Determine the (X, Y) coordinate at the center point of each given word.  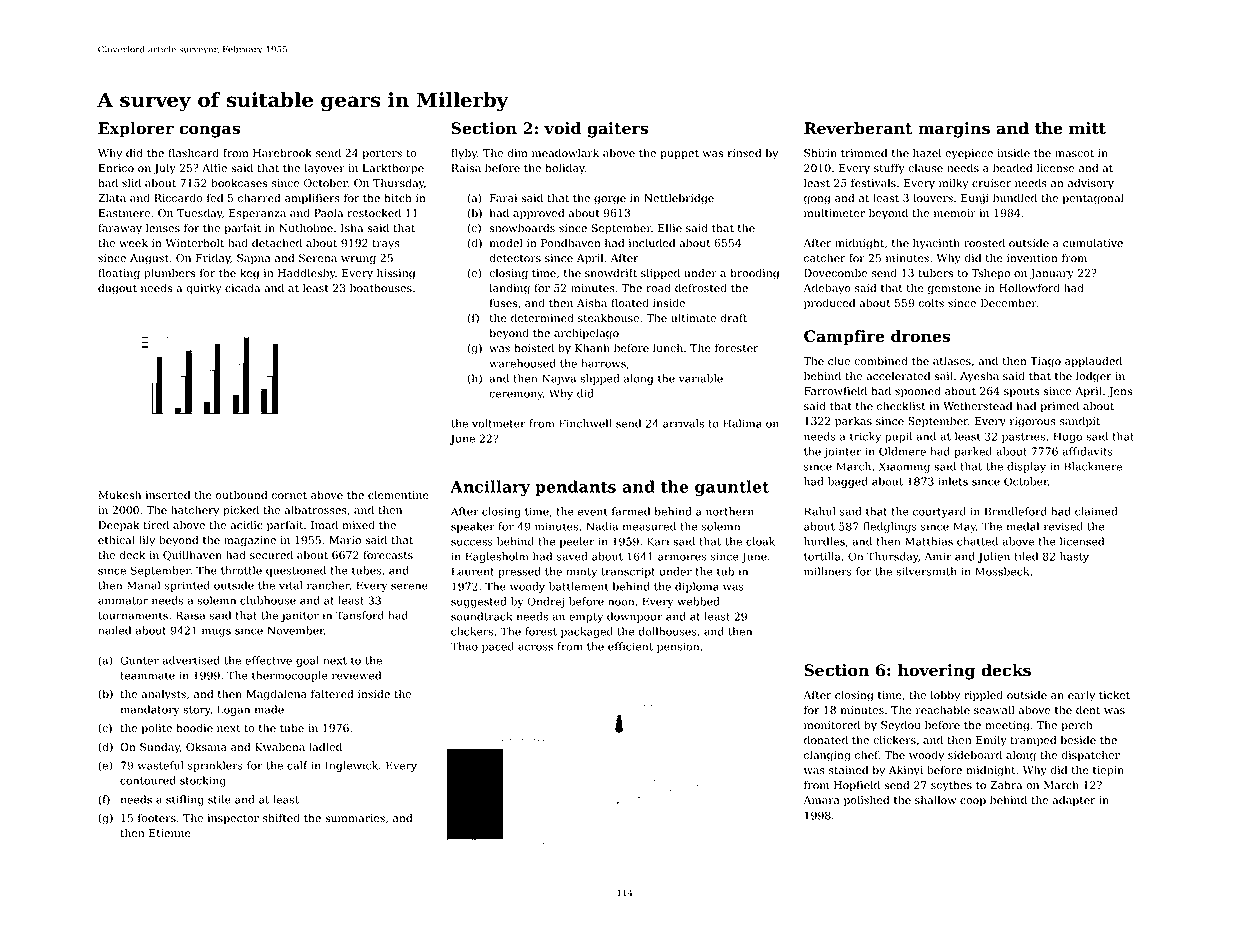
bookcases (239, 182)
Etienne (170, 833)
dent (1088, 709)
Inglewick (351, 766)
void (562, 128)
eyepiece (969, 154)
